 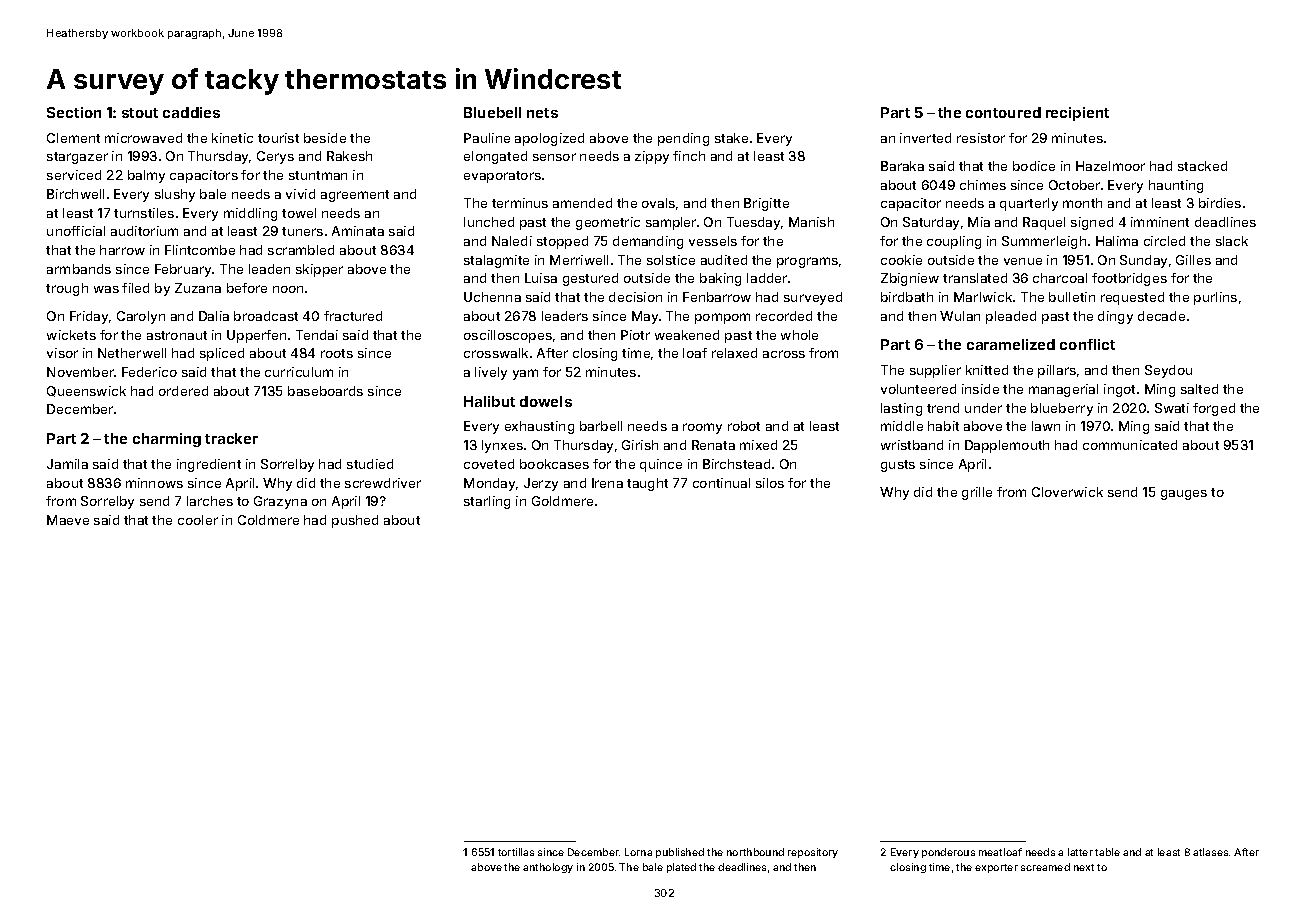 I want to click on northbound, so click(x=755, y=852).
